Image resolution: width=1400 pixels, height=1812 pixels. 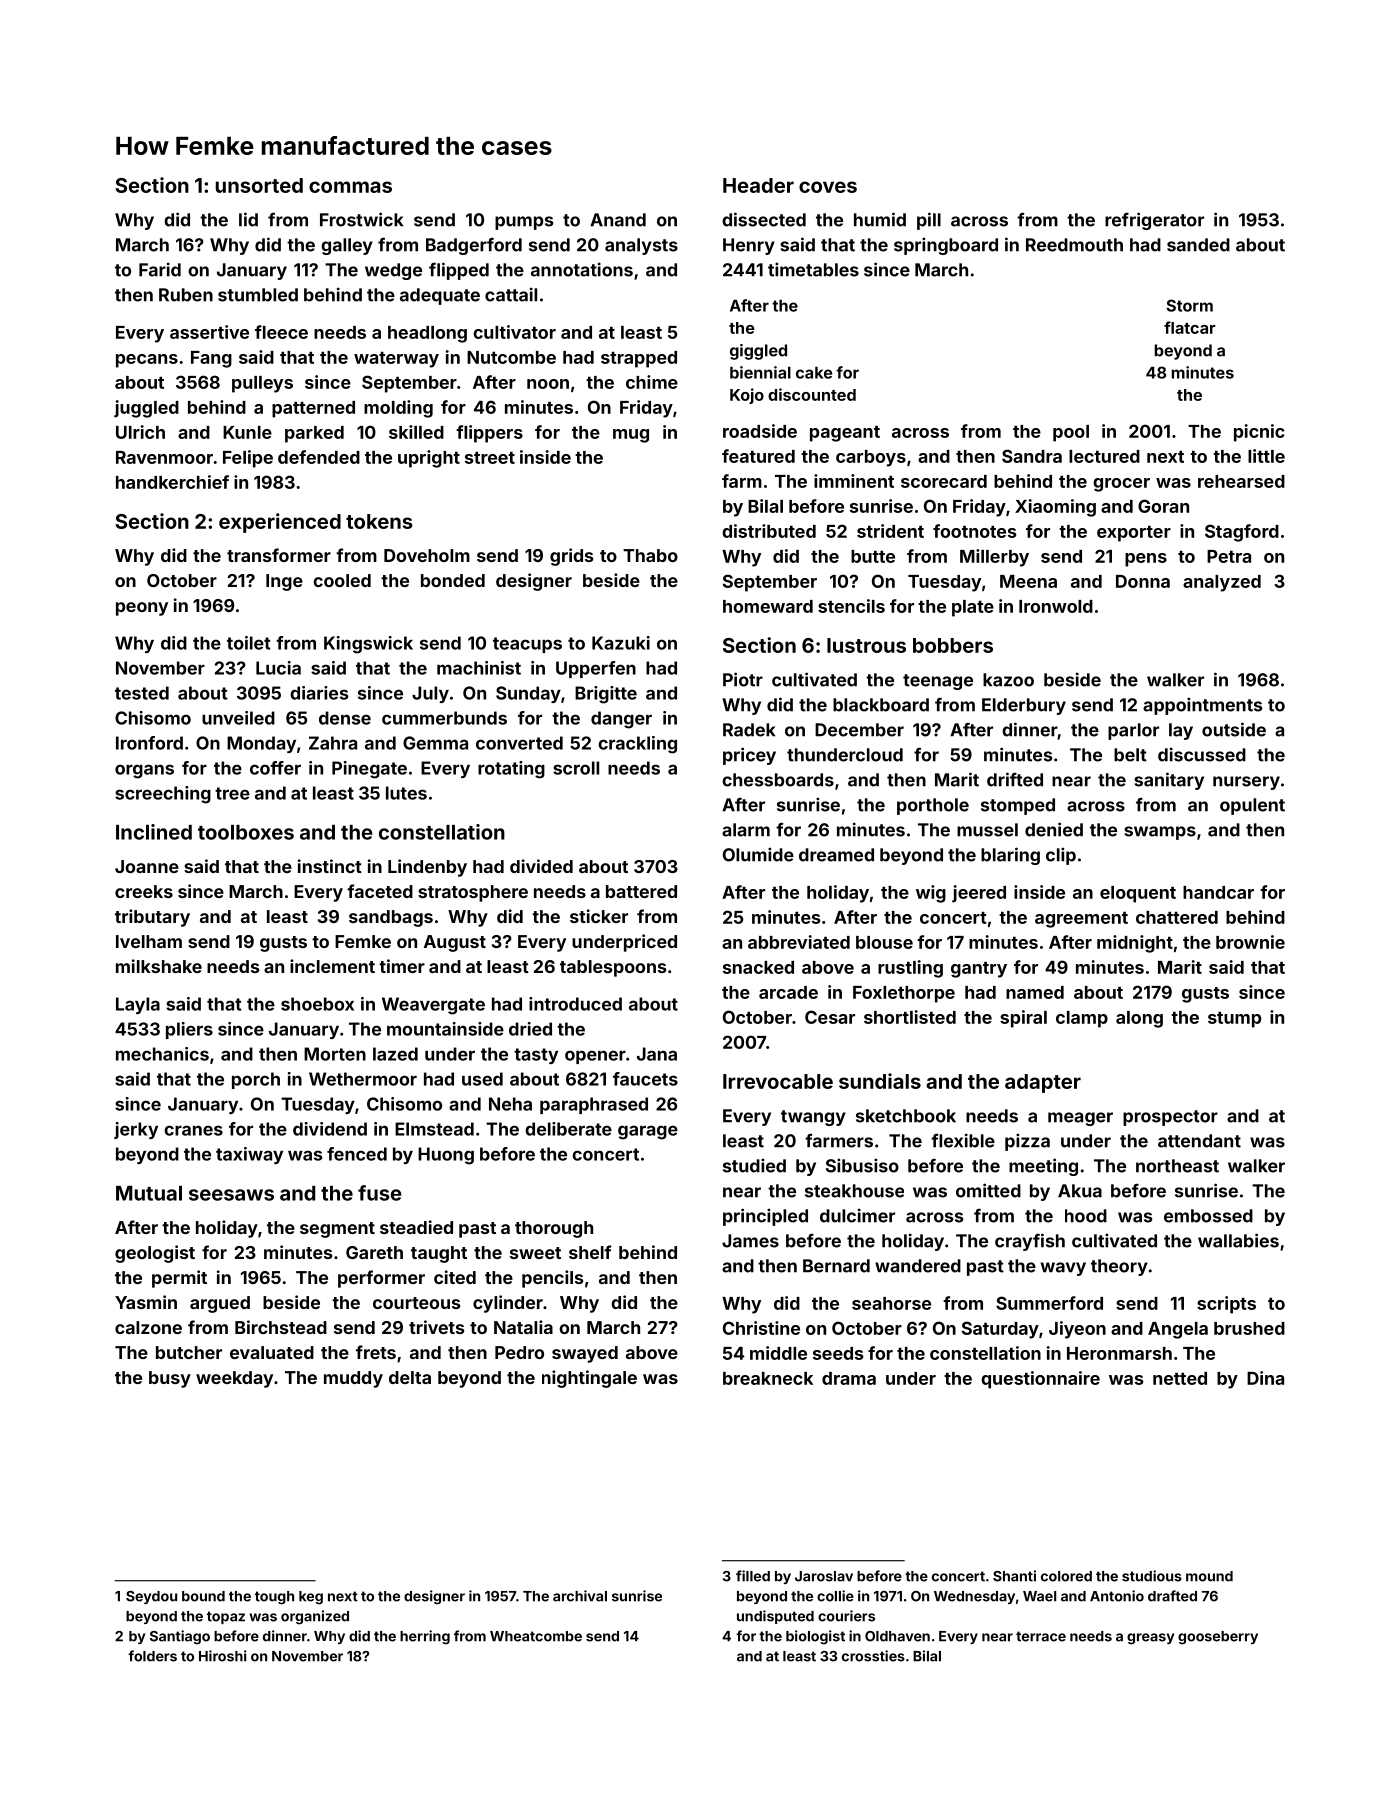 I want to click on commas, so click(x=350, y=187).
